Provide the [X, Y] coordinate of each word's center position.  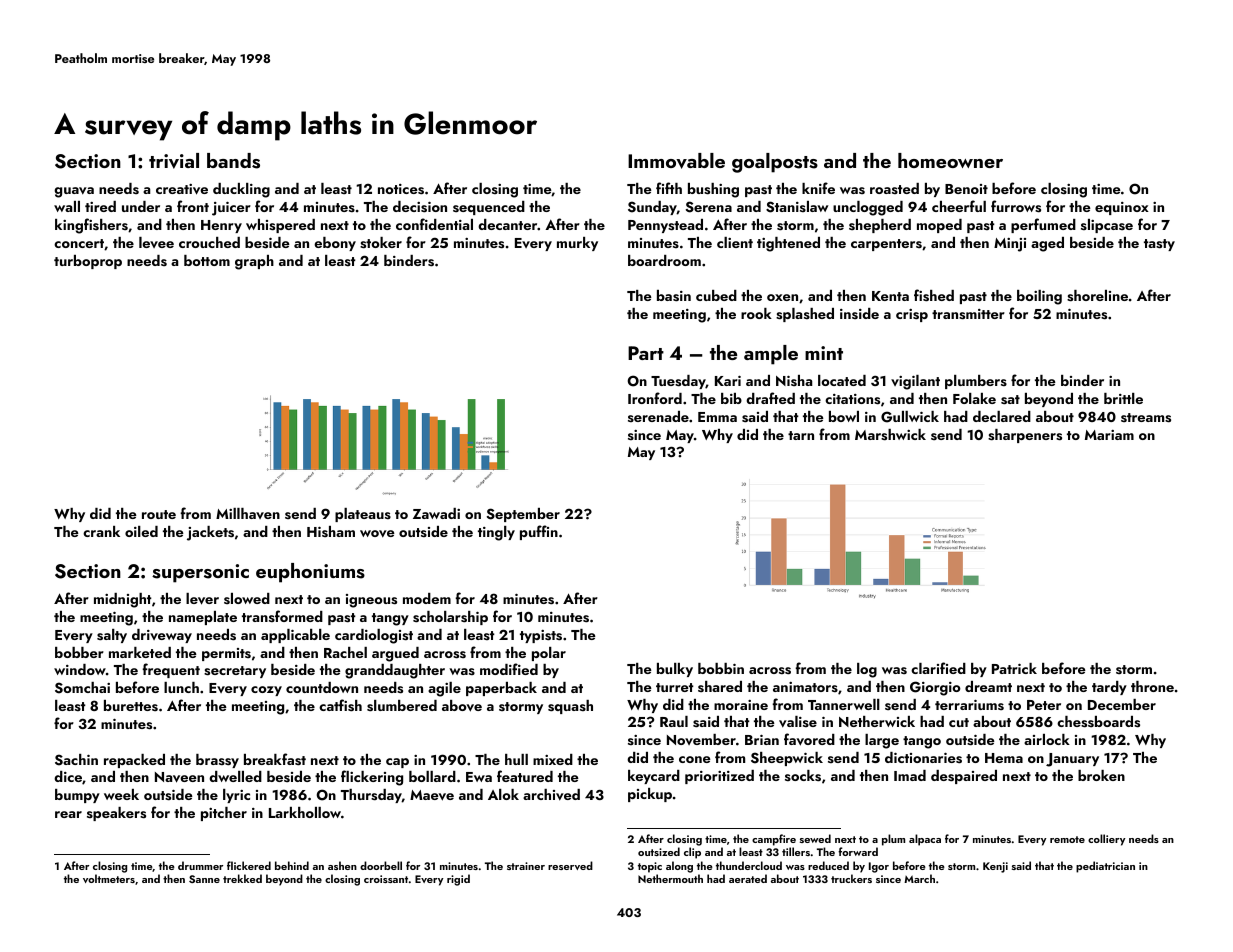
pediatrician [1105, 867]
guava [74, 192]
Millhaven [248, 513]
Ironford [655, 398]
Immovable [676, 161]
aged [1047, 244]
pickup [650, 795]
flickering [372, 778]
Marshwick [890, 435]
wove [377, 534]
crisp [912, 315]
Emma [717, 417]
